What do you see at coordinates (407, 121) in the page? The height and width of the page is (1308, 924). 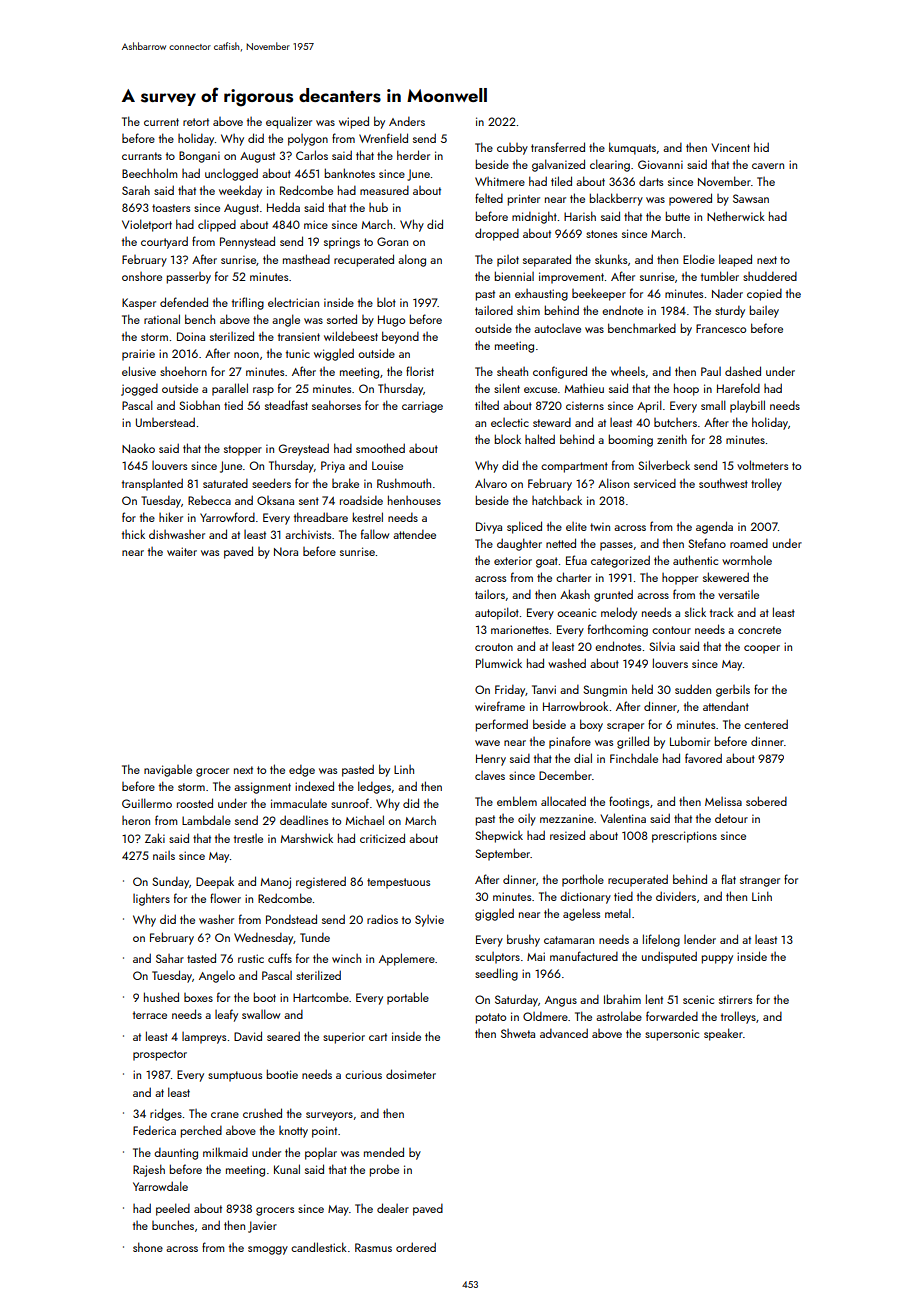 I see `Anders` at bounding box center [407, 121].
